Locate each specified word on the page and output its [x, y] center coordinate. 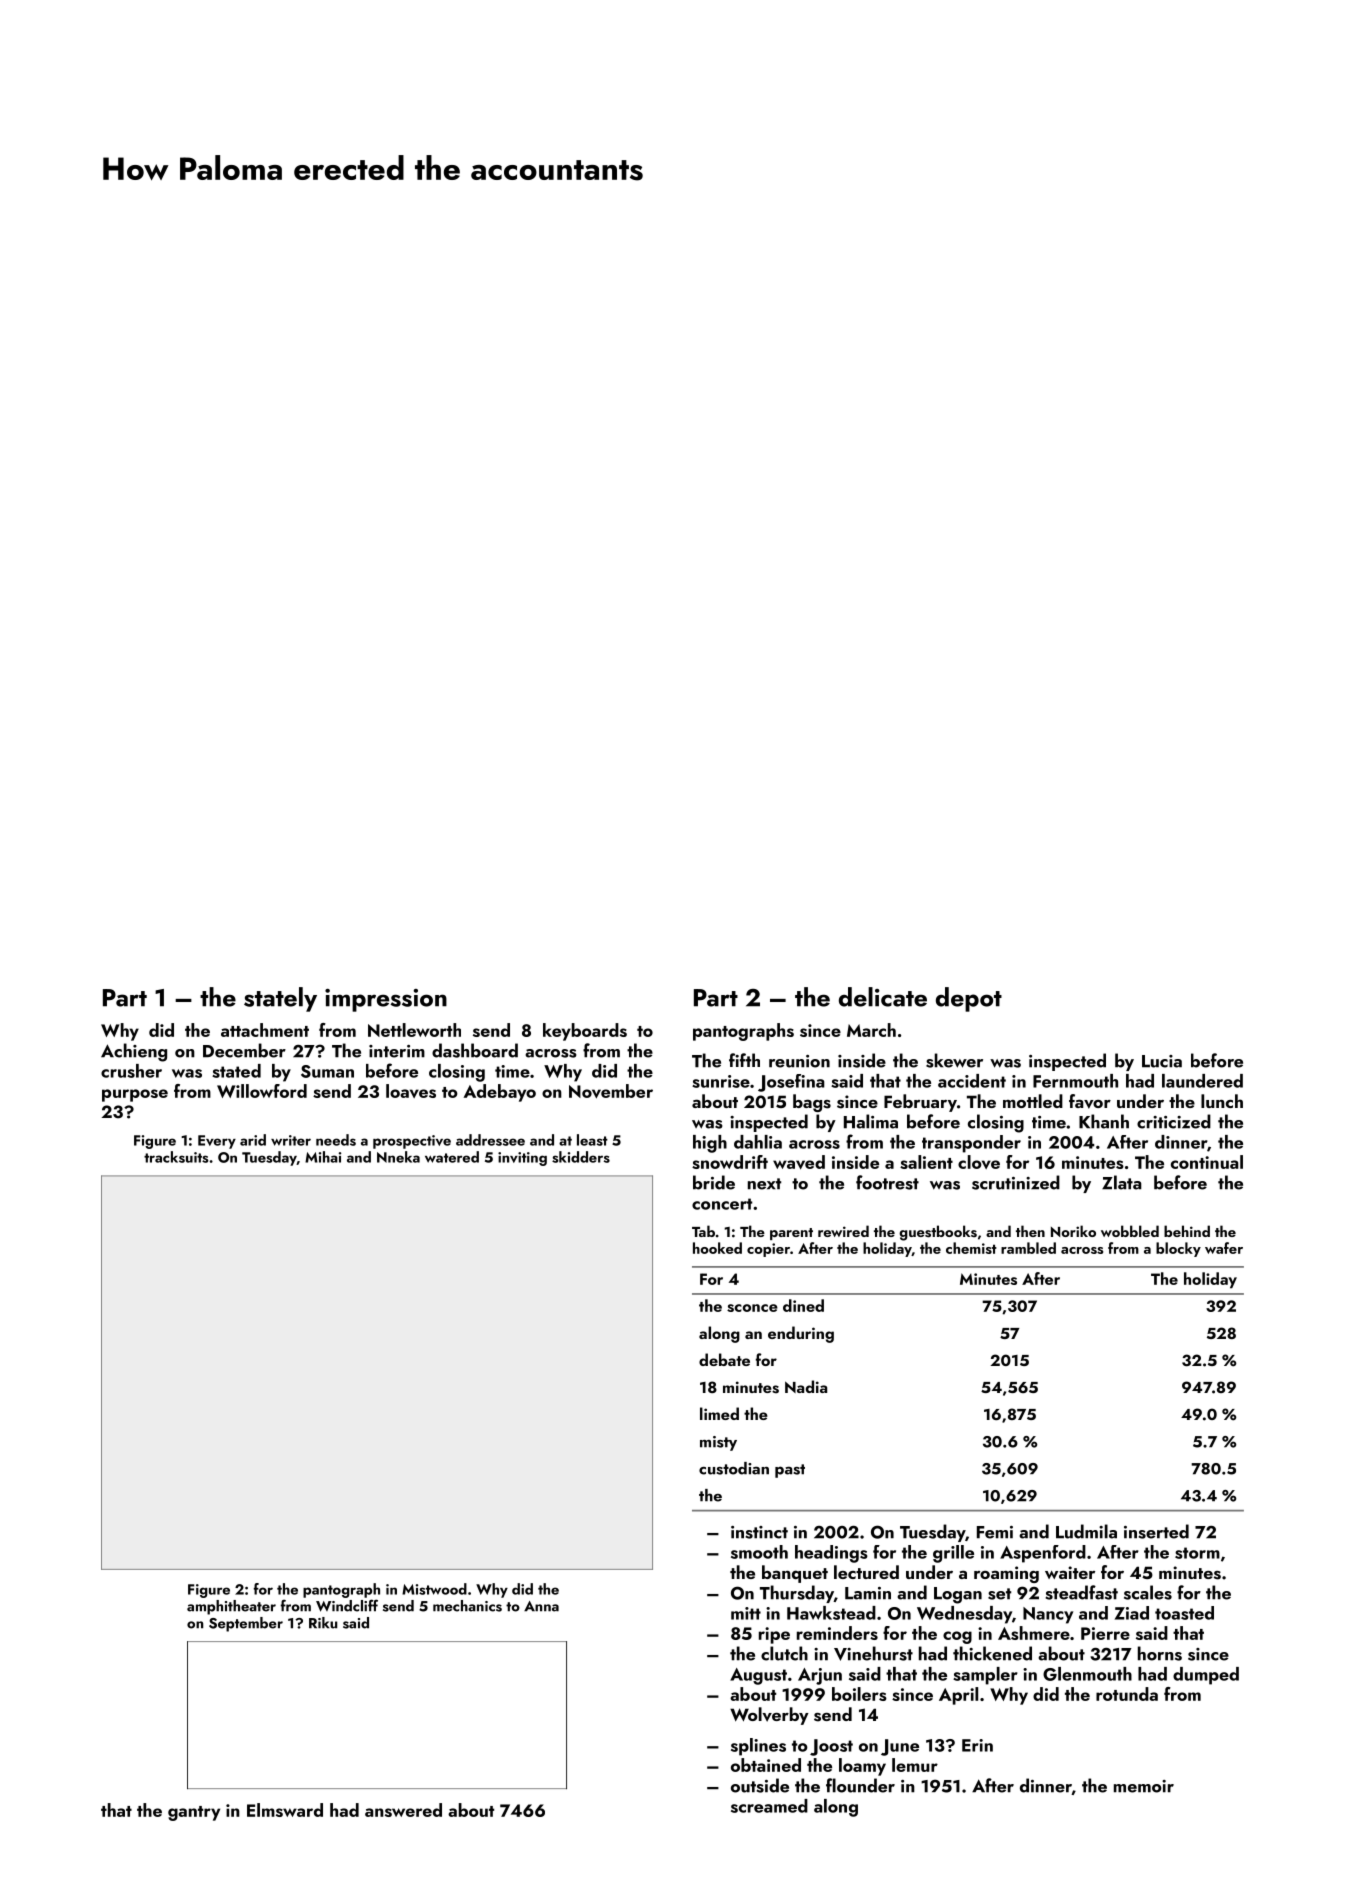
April [958, 1696]
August [758, 1676]
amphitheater [231, 1607]
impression [386, 1000]
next [764, 1184]
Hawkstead [831, 1613]
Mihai [323, 1157]
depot [969, 999]
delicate [883, 997]
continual [1207, 1162]
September [246, 1624]
